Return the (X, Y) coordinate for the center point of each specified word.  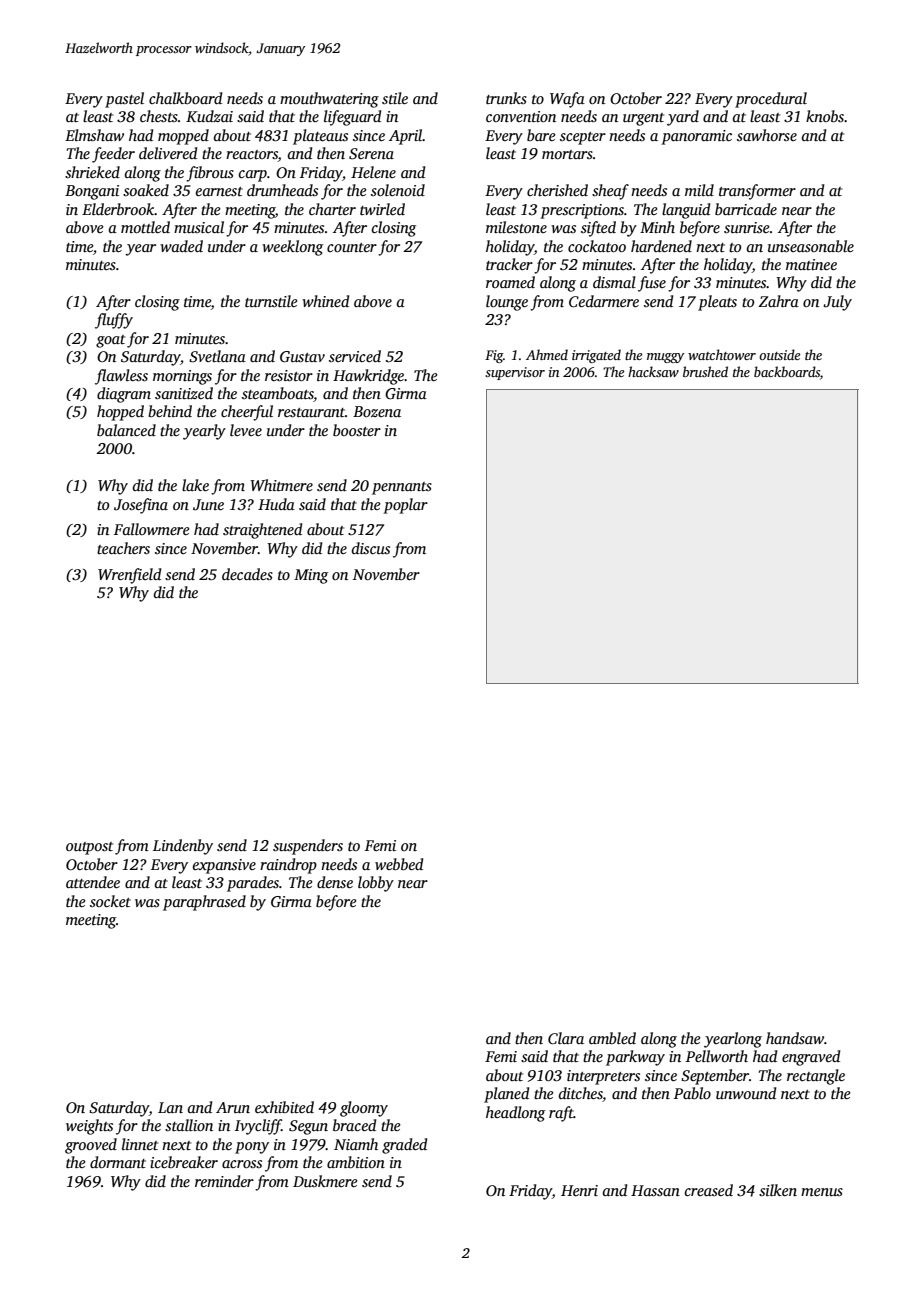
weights (89, 1127)
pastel (124, 100)
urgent (643, 119)
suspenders (308, 847)
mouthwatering (329, 100)
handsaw (795, 1038)
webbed (399, 864)
